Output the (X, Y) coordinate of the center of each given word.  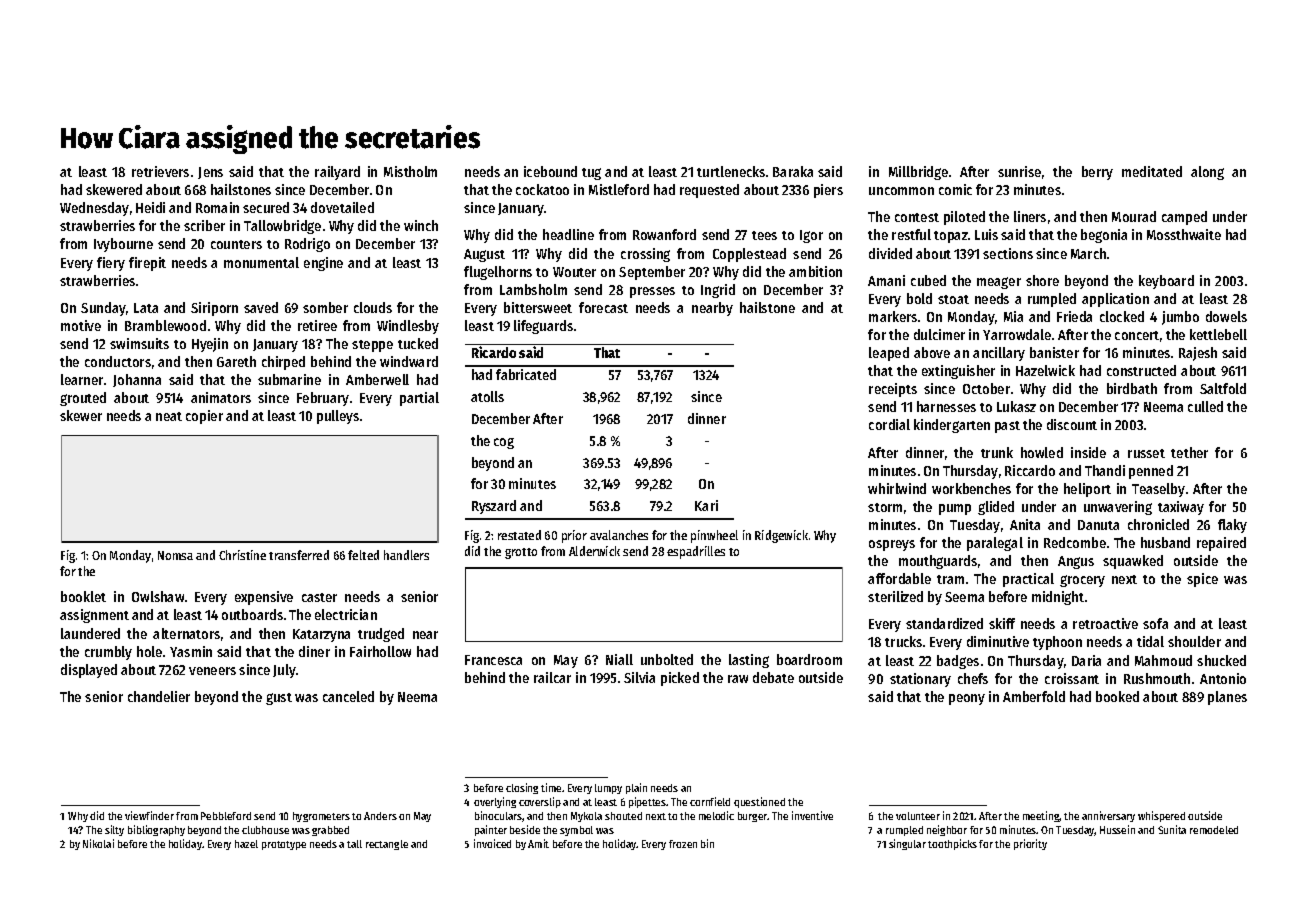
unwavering (1118, 508)
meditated (1152, 171)
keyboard (1166, 282)
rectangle (387, 845)
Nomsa (175, 555)
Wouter (574, 272)
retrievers (160, 171)
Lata (146, 308)
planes (1227, 698)
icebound (550, 171)
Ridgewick (781, 536)
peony (967, 699)
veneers (212, 671)
